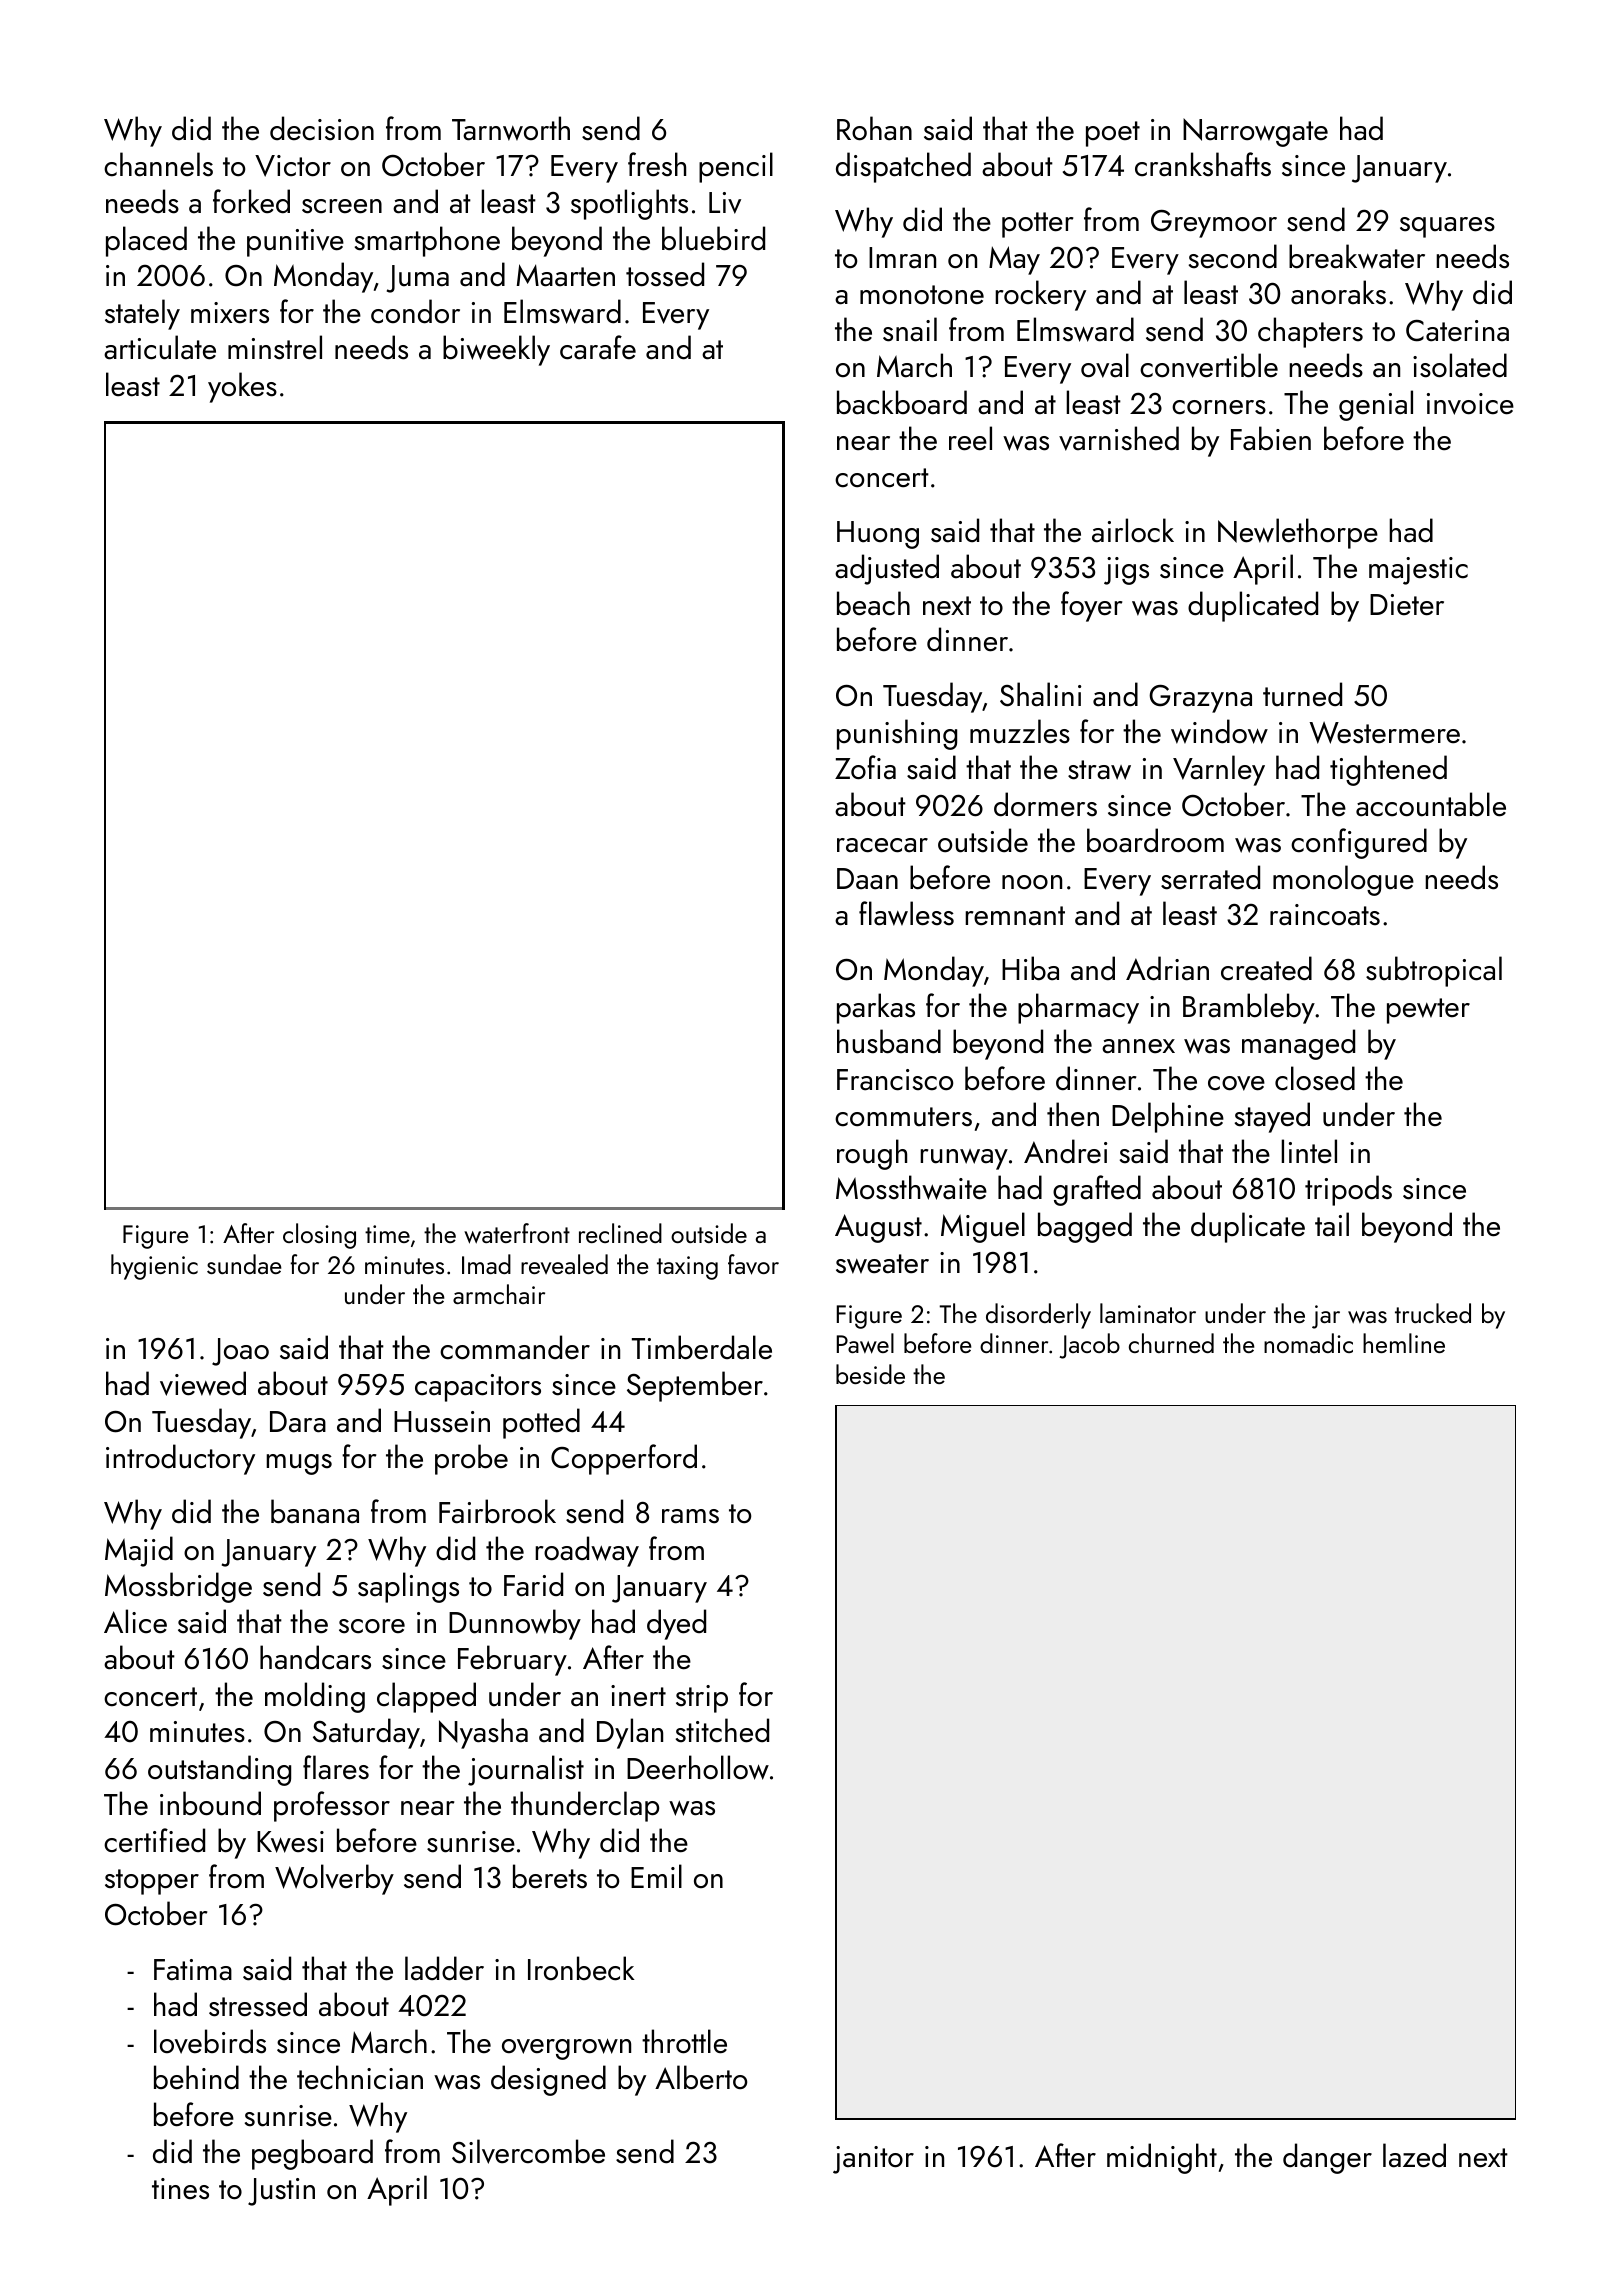 The width and height of the image is (1620, 2292). What do you see at coordinates (1255, 132) in the image?
I see `Narrowgate` at bounding box center [1255, 132].
